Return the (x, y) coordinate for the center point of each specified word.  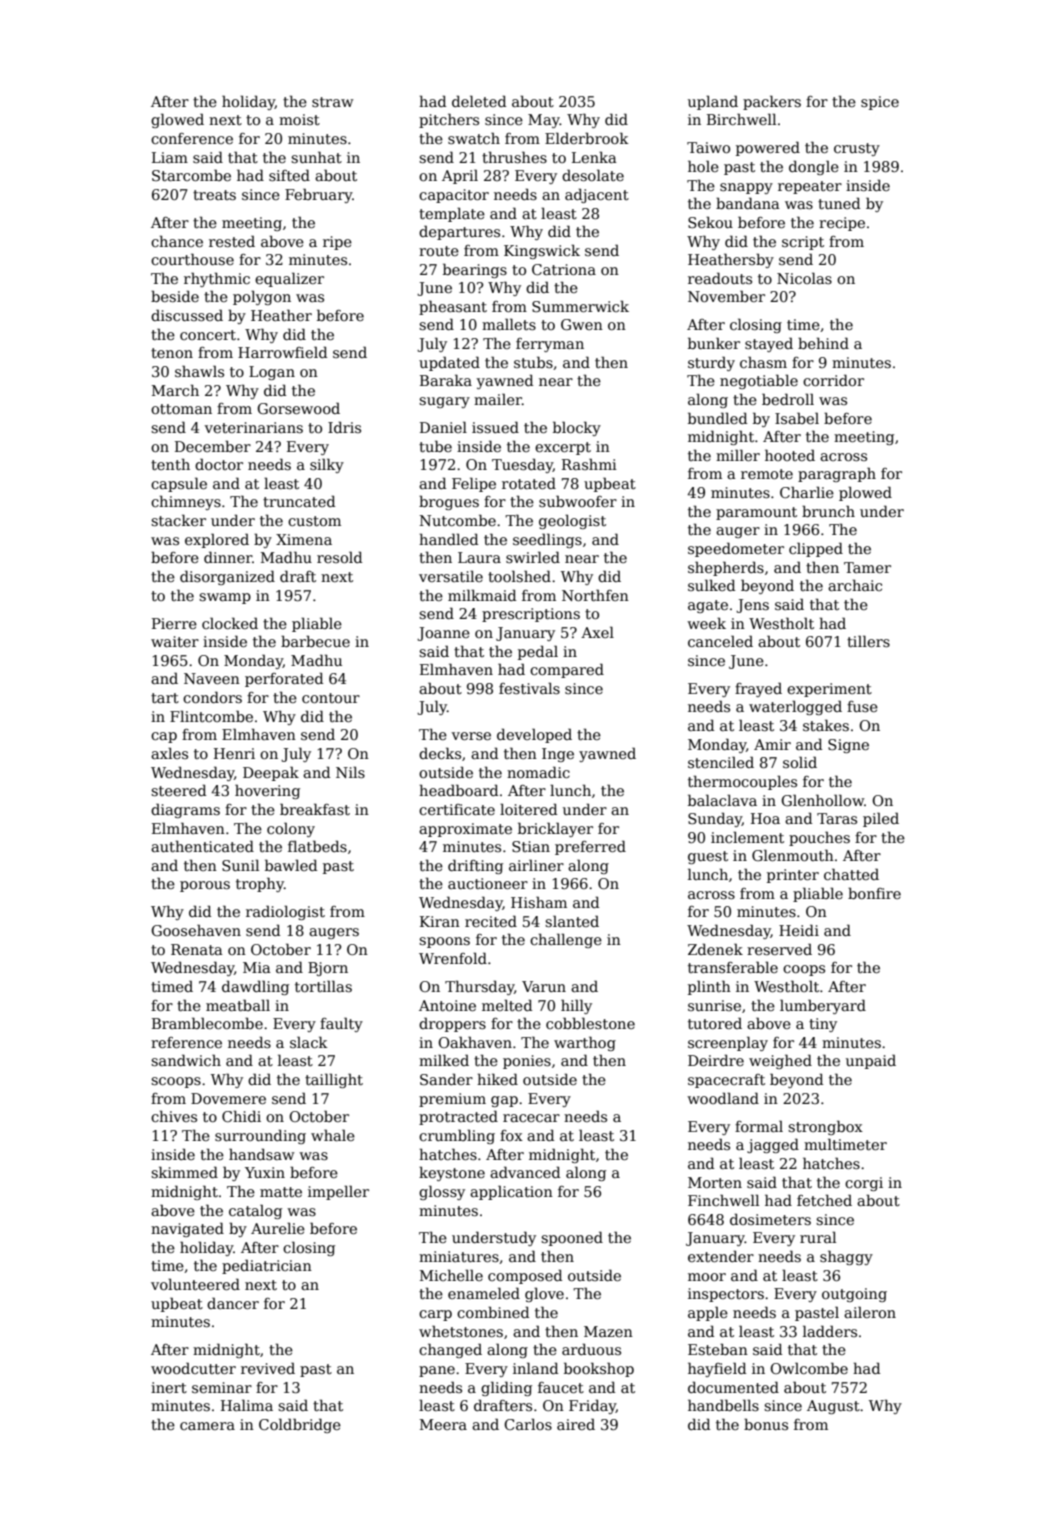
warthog (585, 1043)
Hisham (539, 902)
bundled (718, 418)
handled (449, 539)
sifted (289, 175)
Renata (197, 949)
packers (772, 102)
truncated (299, 501)
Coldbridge (300, 1425)
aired (576, 1424)
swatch (474, 138)
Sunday (715, 819)
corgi (864, 1184)
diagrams (185, 810)
